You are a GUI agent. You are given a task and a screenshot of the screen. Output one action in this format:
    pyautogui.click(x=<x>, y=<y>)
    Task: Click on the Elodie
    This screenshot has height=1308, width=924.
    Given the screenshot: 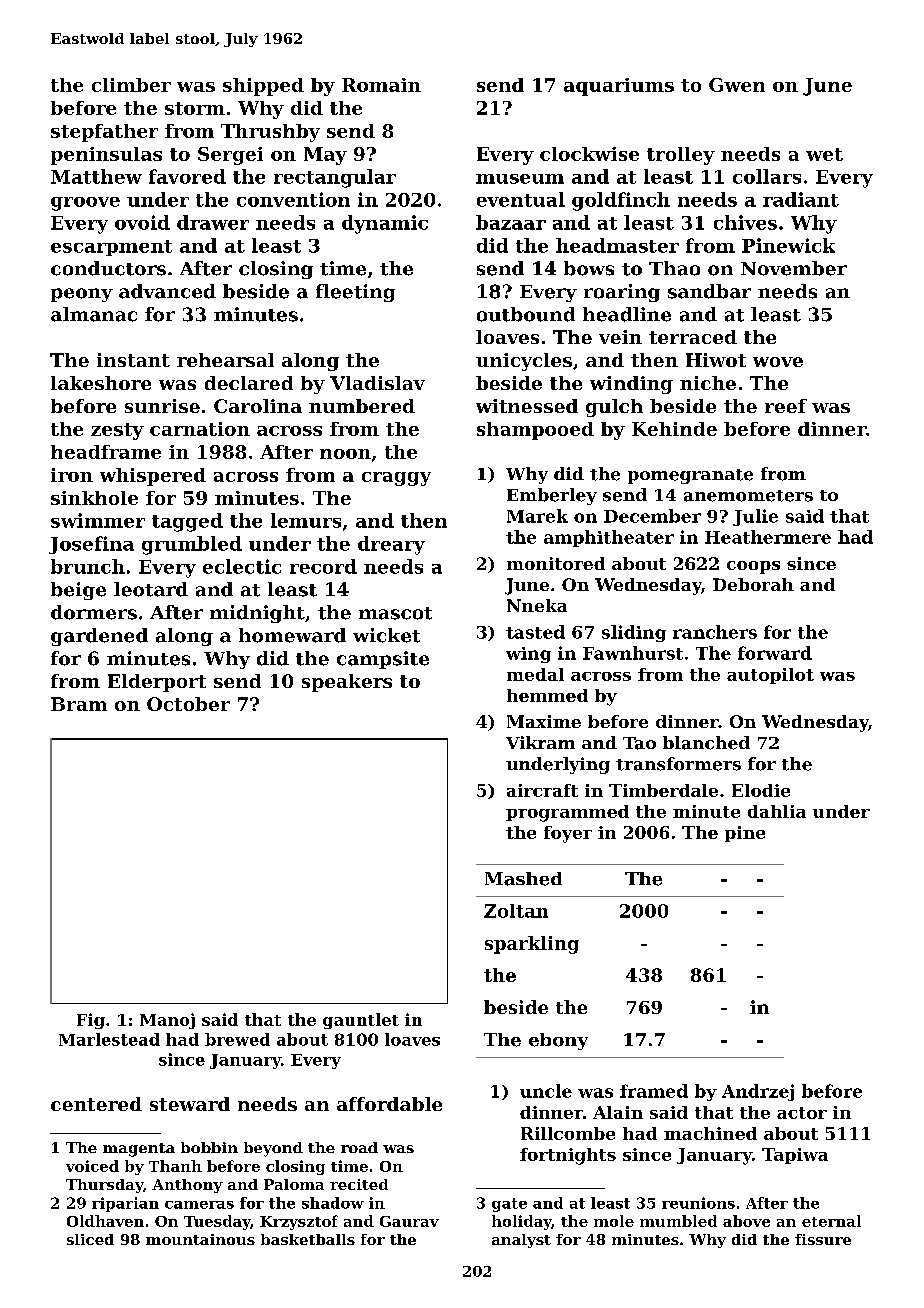 What is the action you would take?
    pyautogui.click(x=761, y=790)
